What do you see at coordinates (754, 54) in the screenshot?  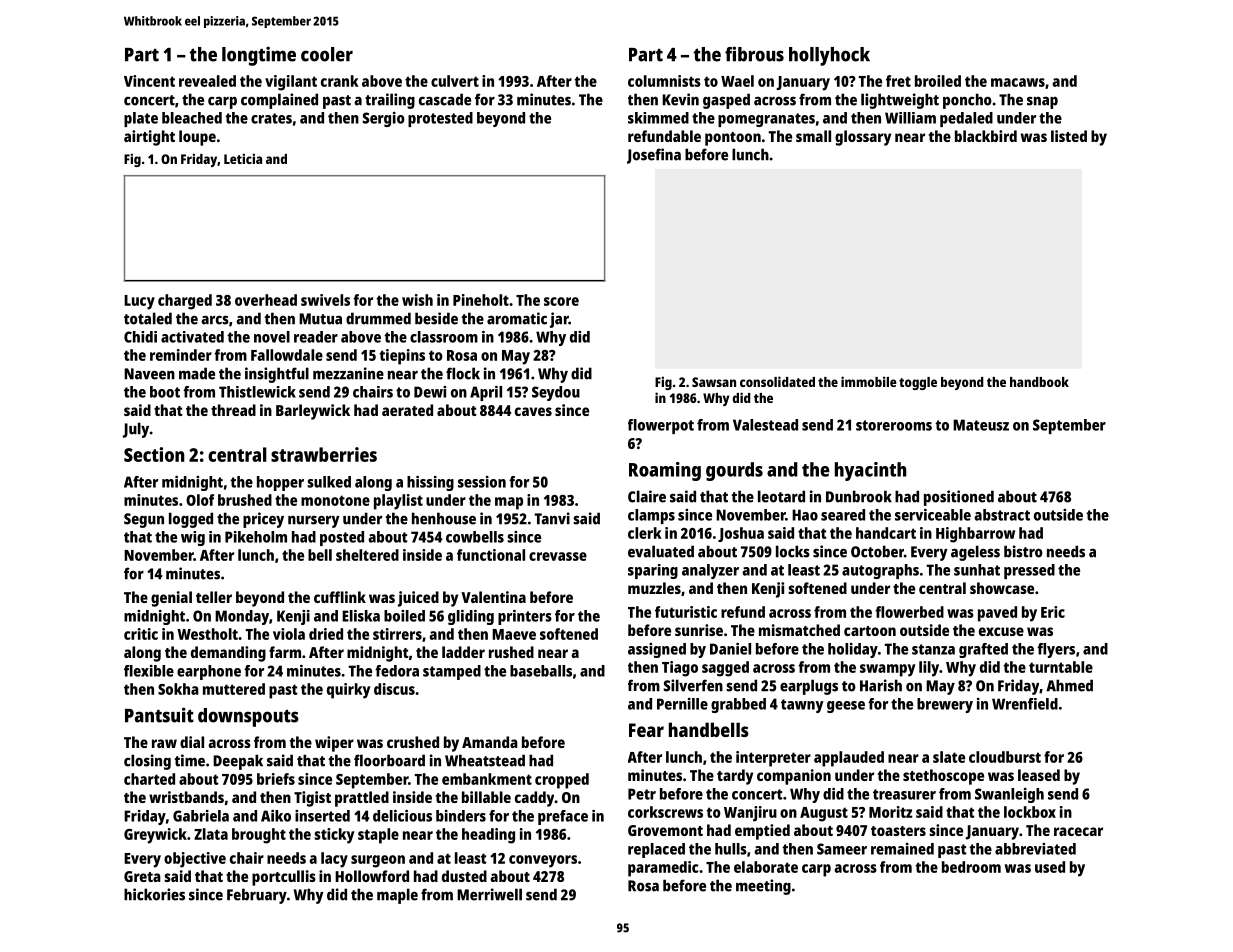 I see `fibrous` at bounding box center [754, 54].
